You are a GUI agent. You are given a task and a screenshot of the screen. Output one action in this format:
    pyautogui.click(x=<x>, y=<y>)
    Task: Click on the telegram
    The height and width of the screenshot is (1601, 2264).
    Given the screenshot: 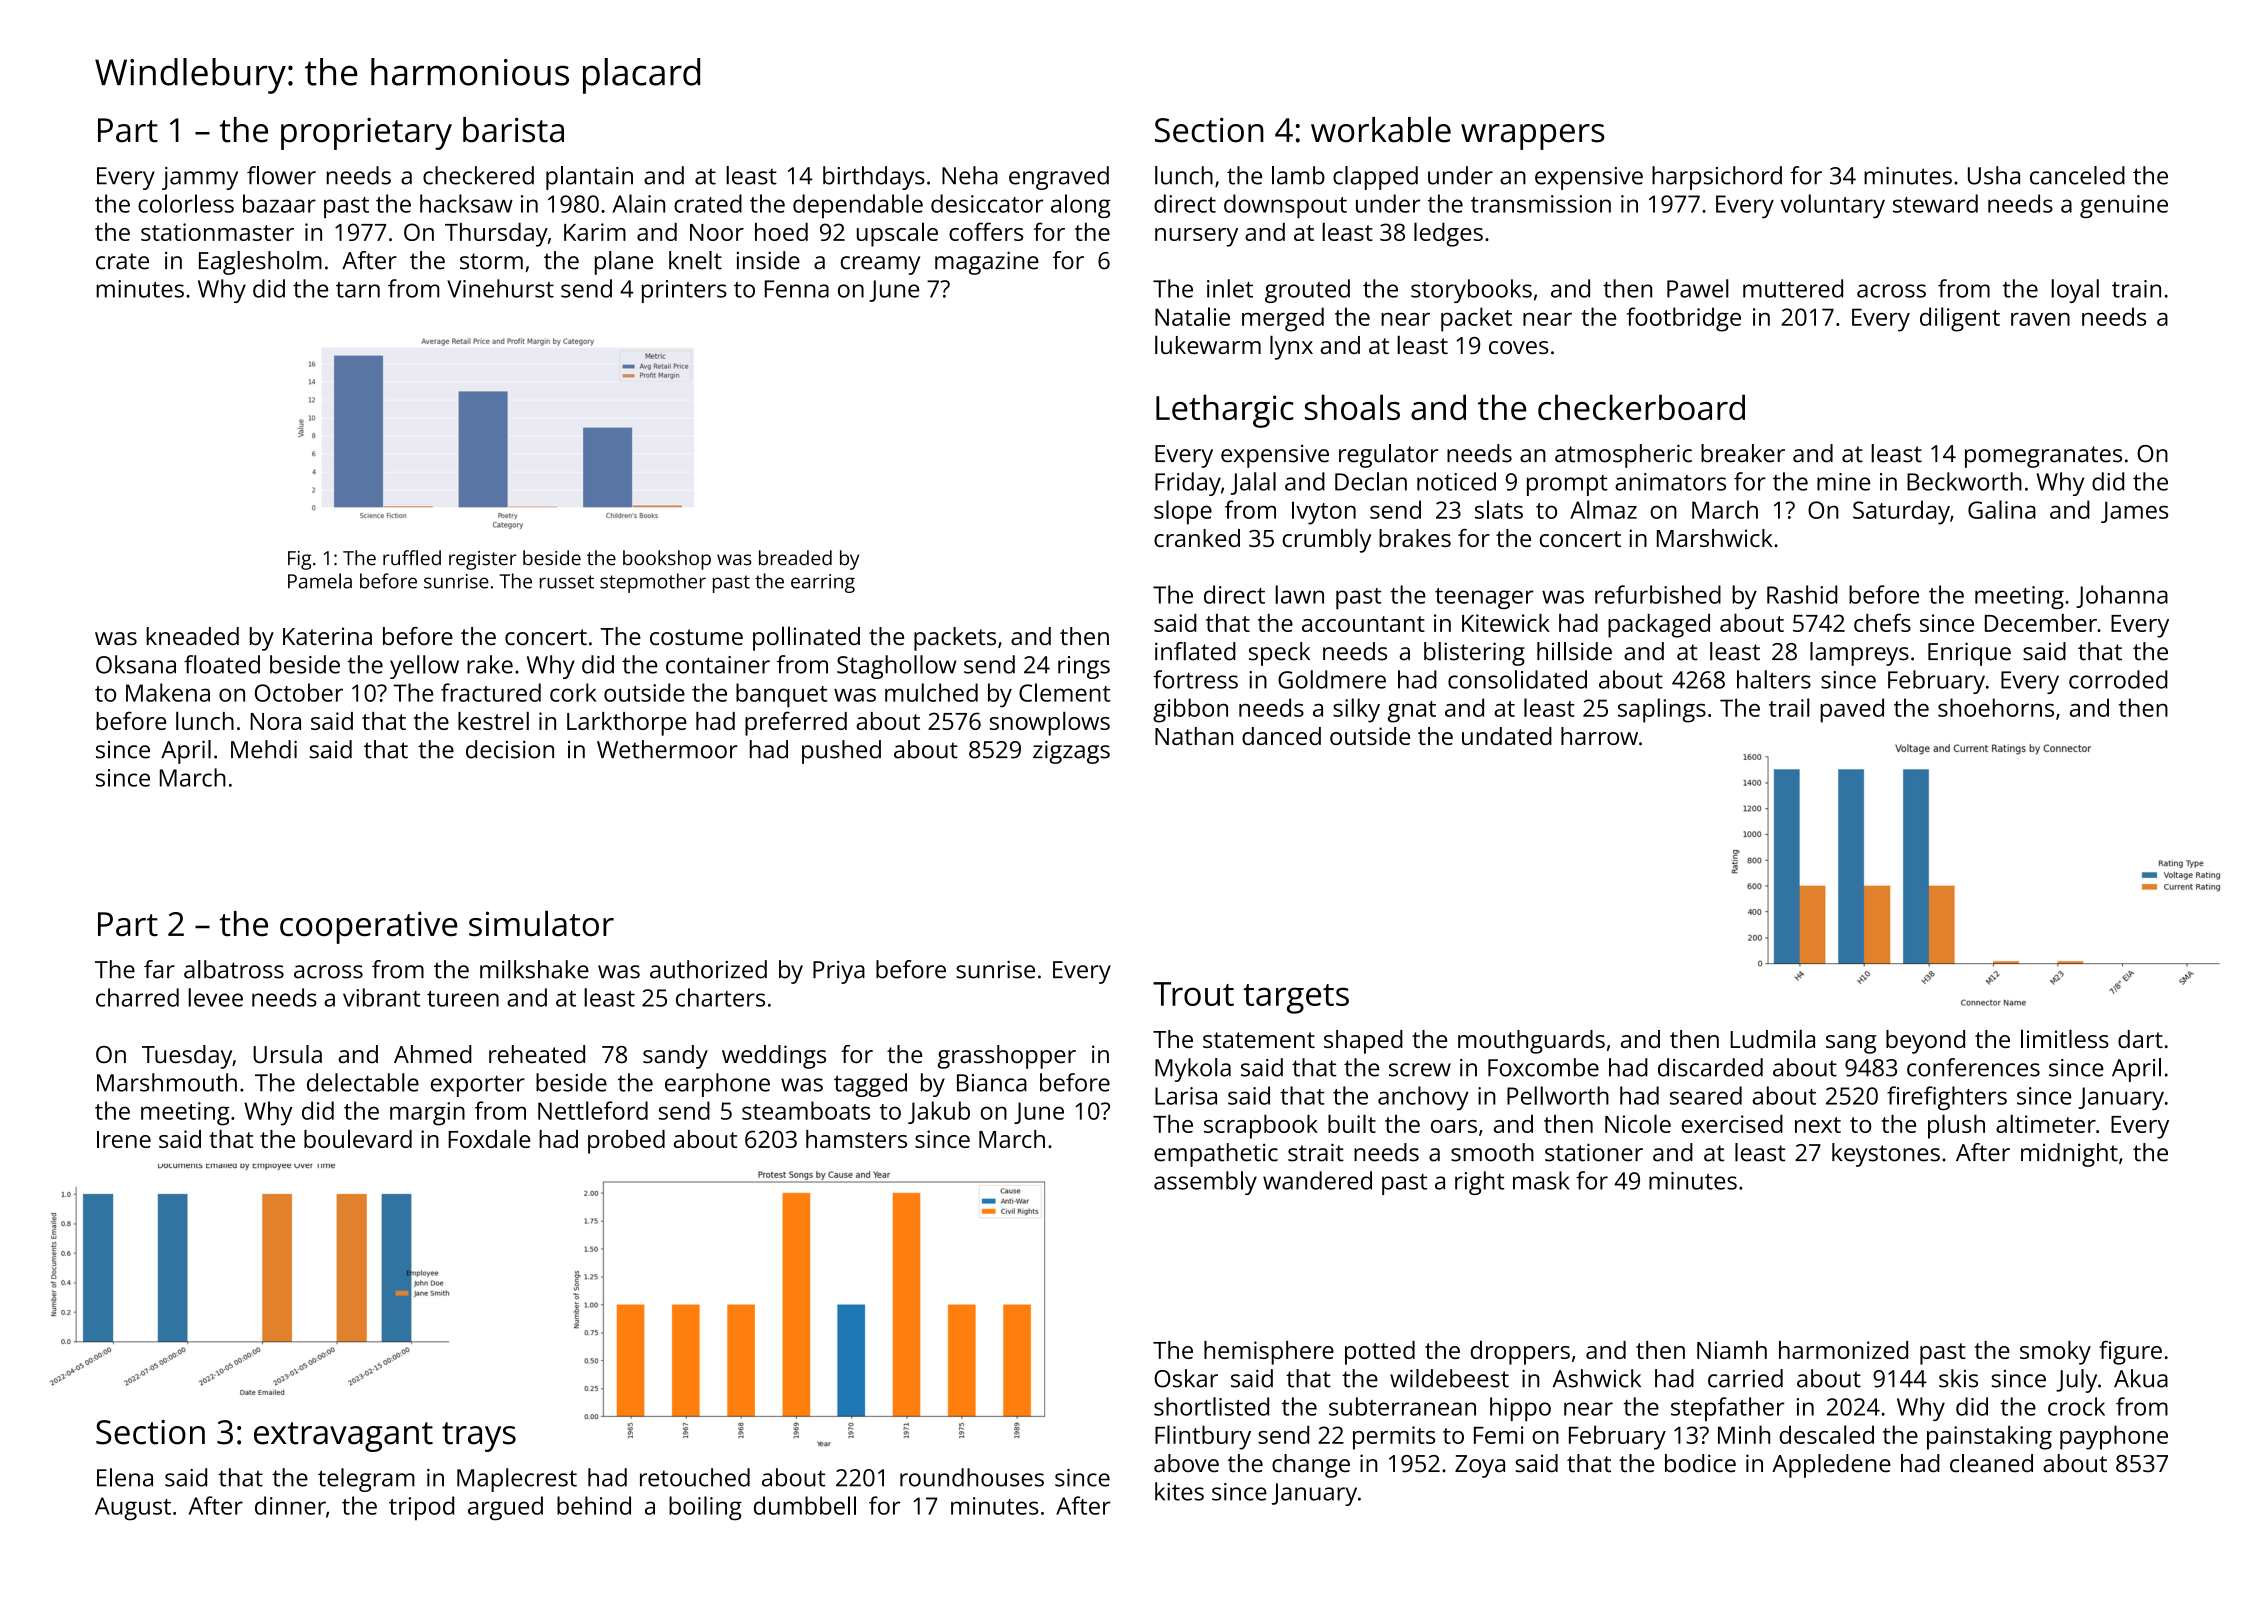 What is the action you would take?
    pyautogui.click(x=366, y=1480)
